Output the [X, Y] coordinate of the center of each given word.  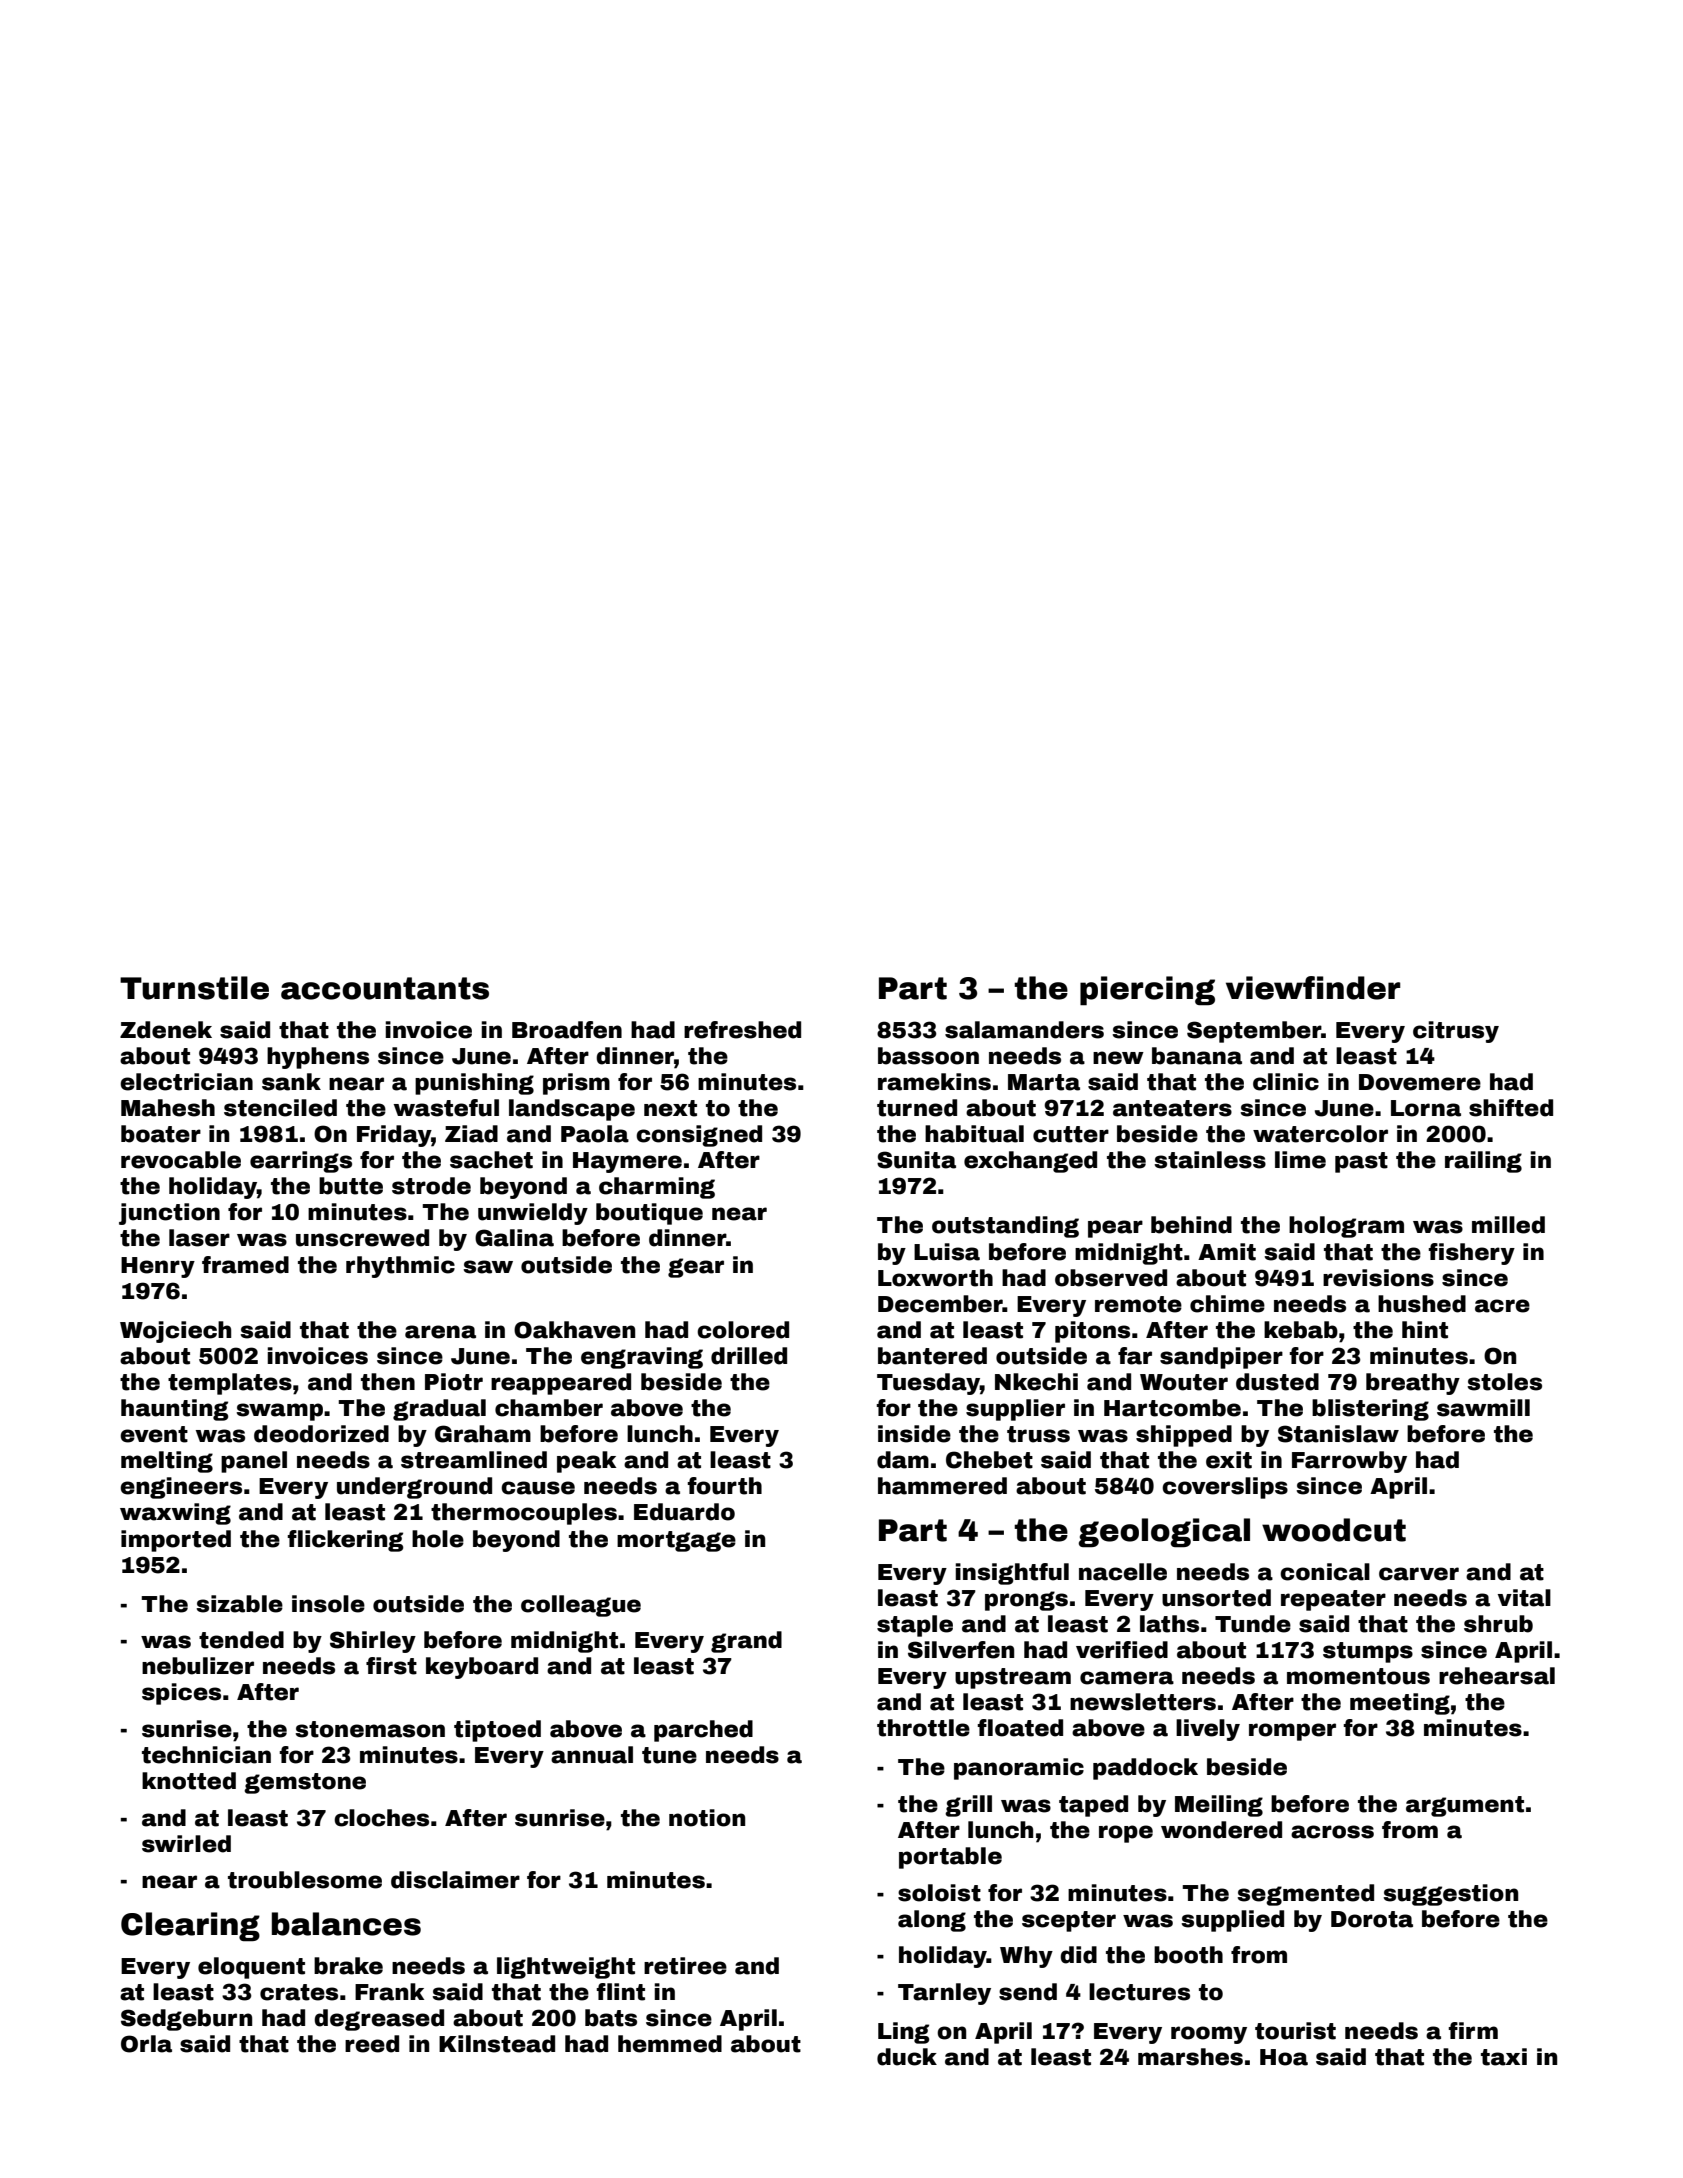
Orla [146, 2044]
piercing [1147, 991]
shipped [1184, 1436]
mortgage [676, 1541]
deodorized [321, 1434]
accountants [385, 988]
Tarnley [944, 1994]
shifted [1511, 1108]
